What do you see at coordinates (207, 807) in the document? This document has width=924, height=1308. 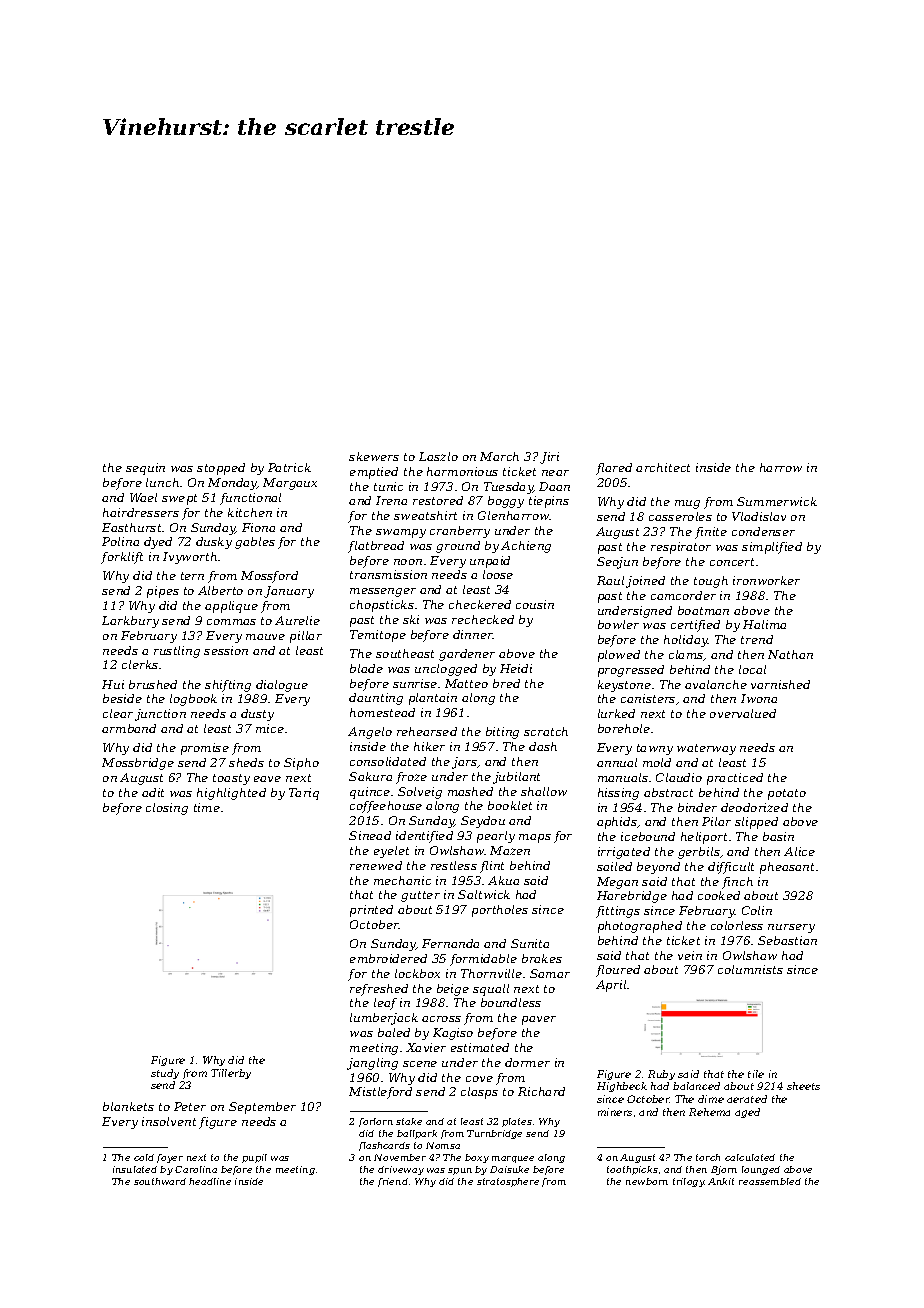 I see `time` at bounding box center [207, 807].
